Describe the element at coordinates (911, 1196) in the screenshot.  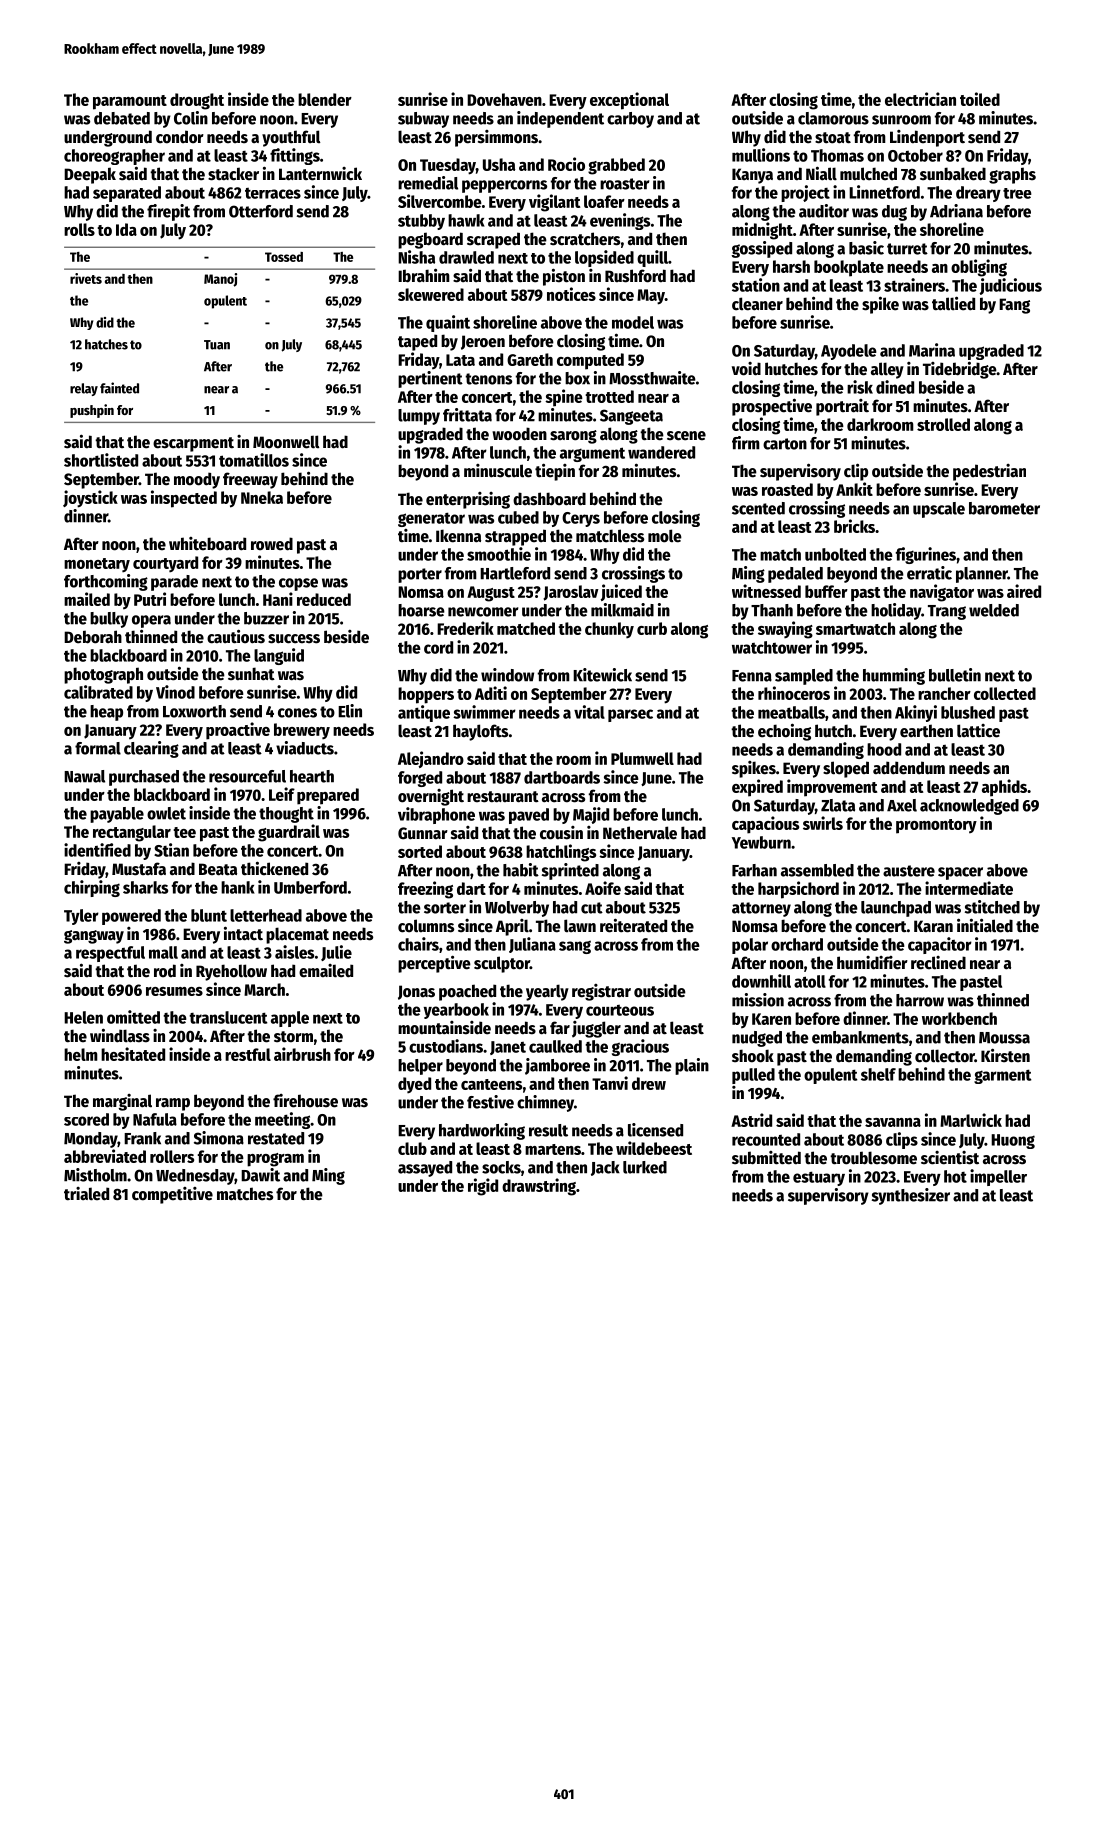
I see `synthesizer` at that location.
